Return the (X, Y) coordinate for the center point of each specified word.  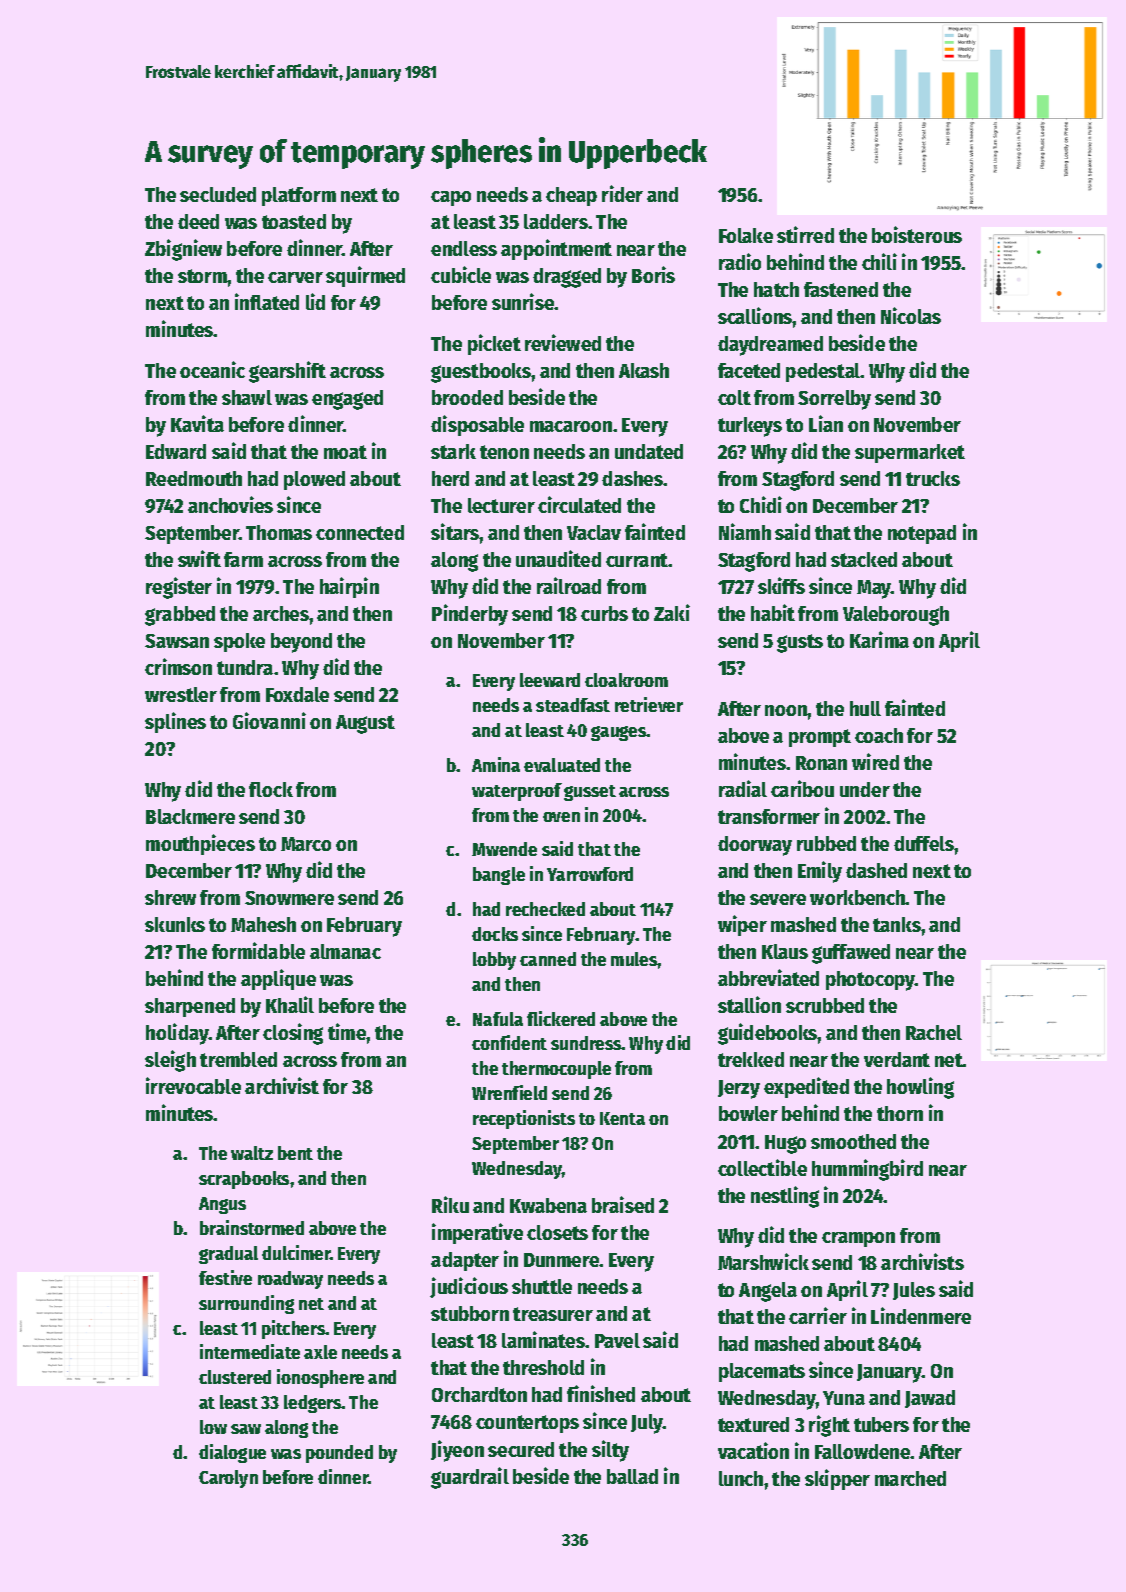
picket (494, 344)
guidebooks (768, 1034)
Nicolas (911, 315)
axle (320, 1352)
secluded (218, 194)
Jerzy (739, 1089)
